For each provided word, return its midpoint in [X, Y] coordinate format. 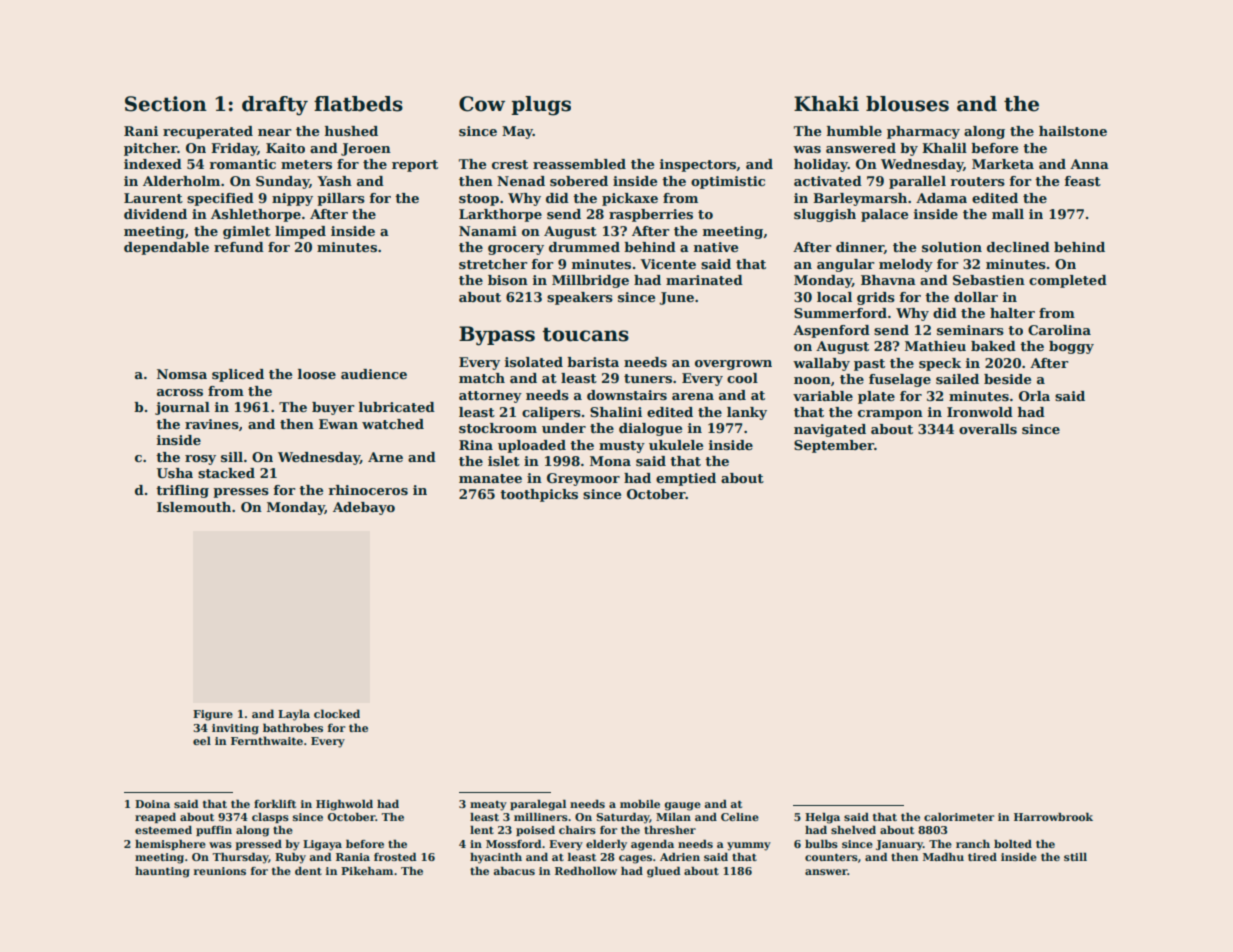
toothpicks [539, 495]
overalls [988, 429]
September [834, 446]
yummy [749, 846]
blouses [907, 104]
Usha [175, 473]
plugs [541, 106]
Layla [294, 715]
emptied [686, 479]
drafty [275, 106]
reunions [220, 871]
